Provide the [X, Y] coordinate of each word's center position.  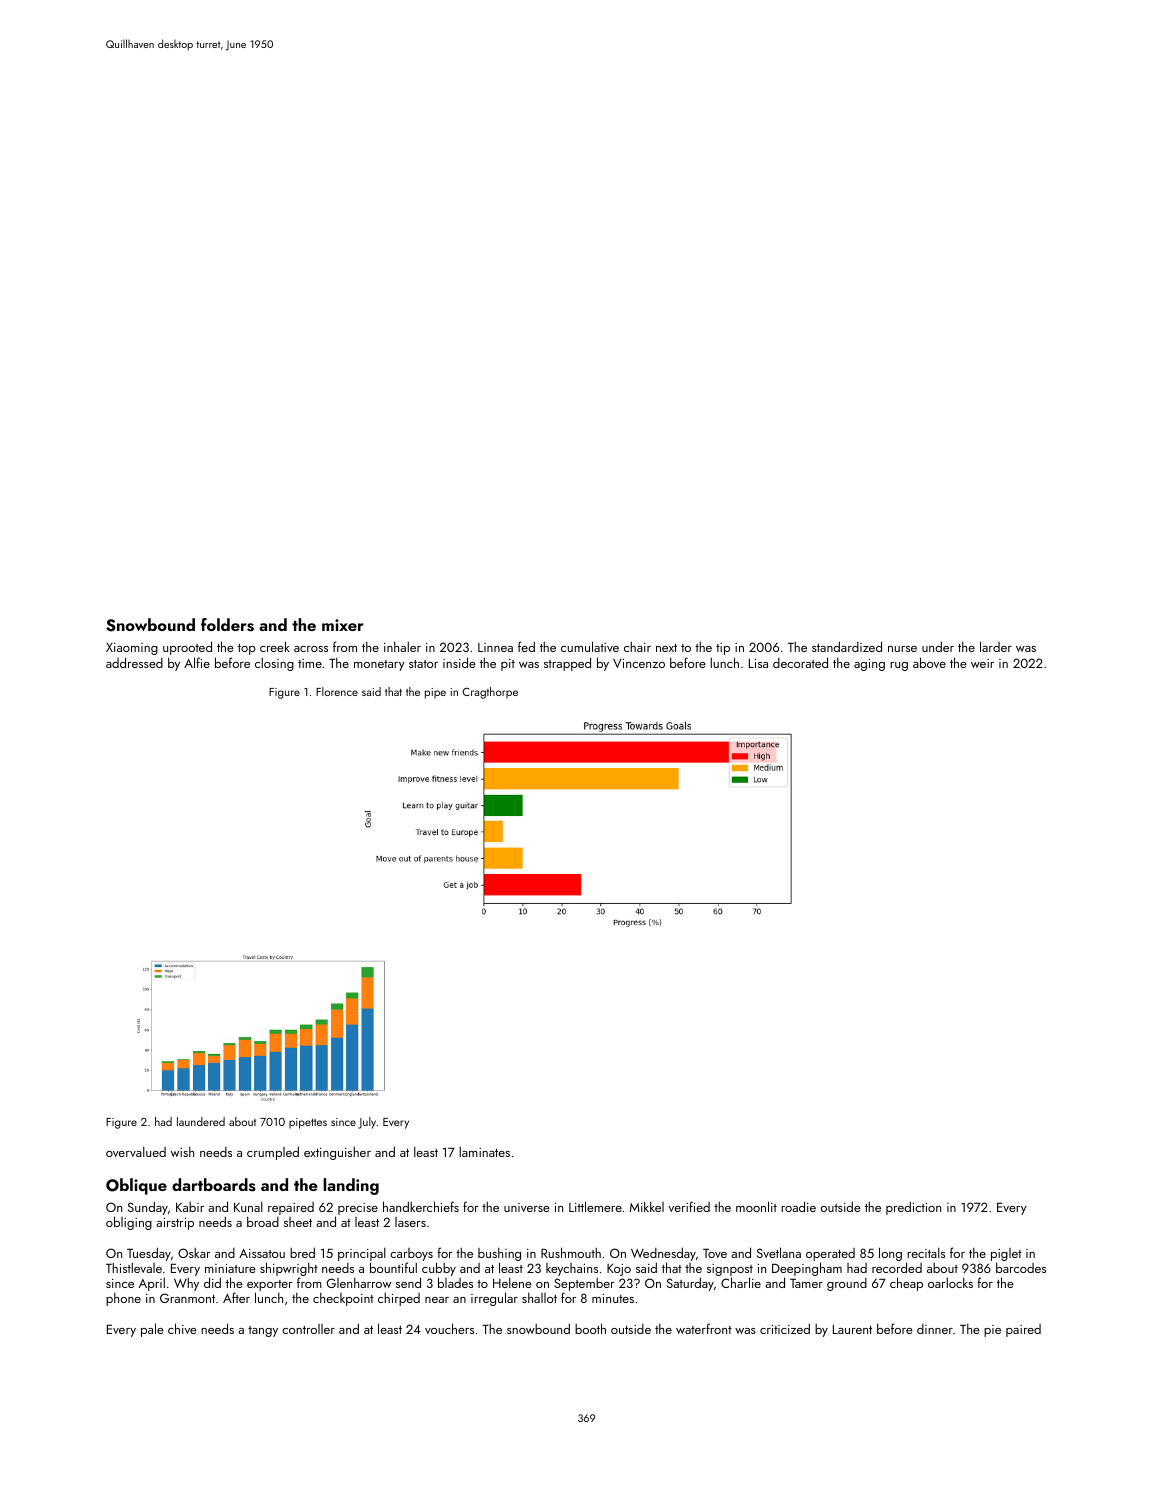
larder [996, 646]
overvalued [136, 1152]
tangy [263, 1331]
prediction [913, 1208]
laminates [484, 1152]
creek [275, 646]
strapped [567, 664]
